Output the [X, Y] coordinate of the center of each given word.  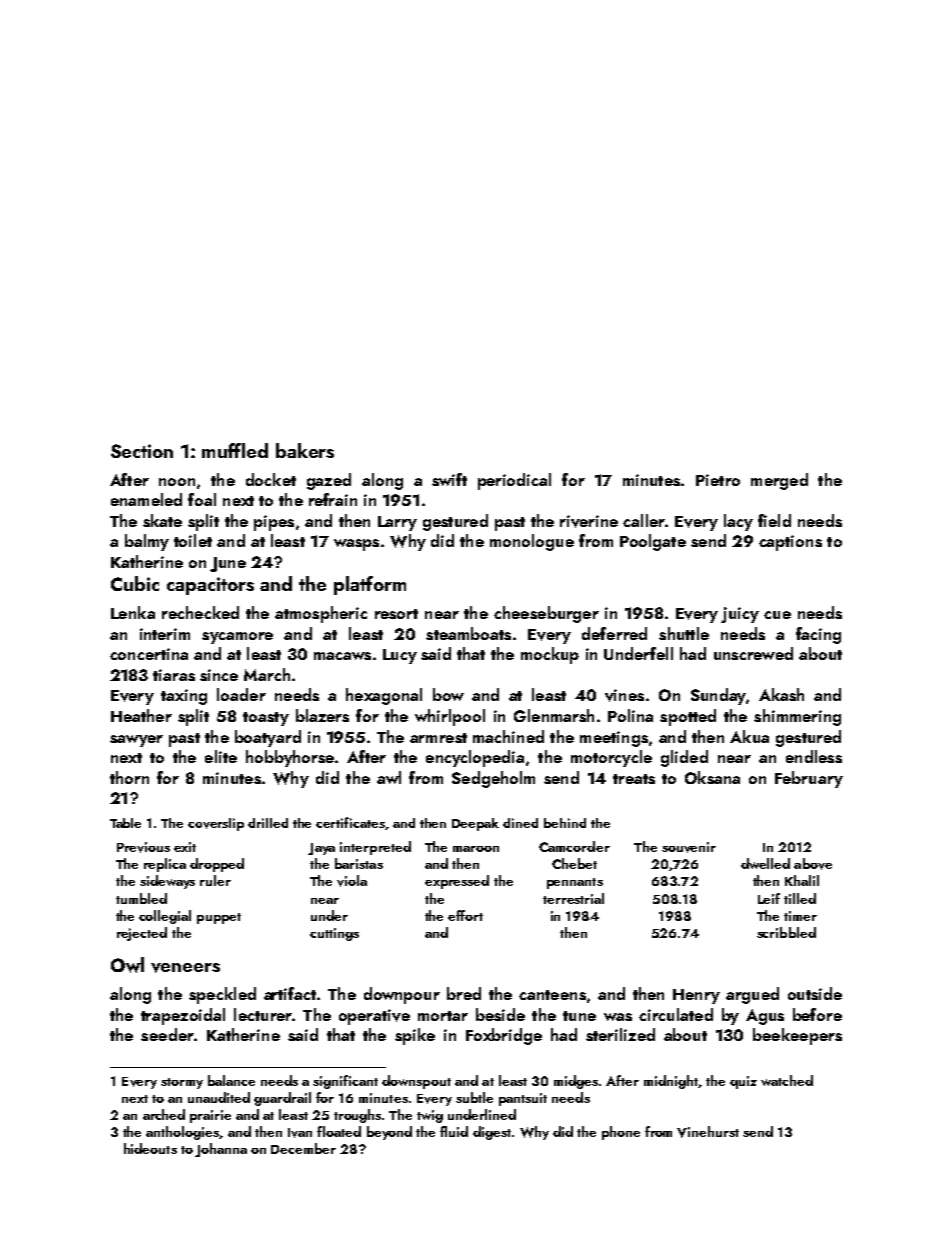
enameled [146, 499]
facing [818, 635]
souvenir [689, 847]
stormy [182, 1083]
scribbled [786, 932]
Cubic [135, 583]
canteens [552, 995]
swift [449, 479]
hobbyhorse [290, 758]
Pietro [718, 480]
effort [465, 915]
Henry [696, 996]
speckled [222, 995]
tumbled [141, 898]
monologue [532, 542]
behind [565, 823]
